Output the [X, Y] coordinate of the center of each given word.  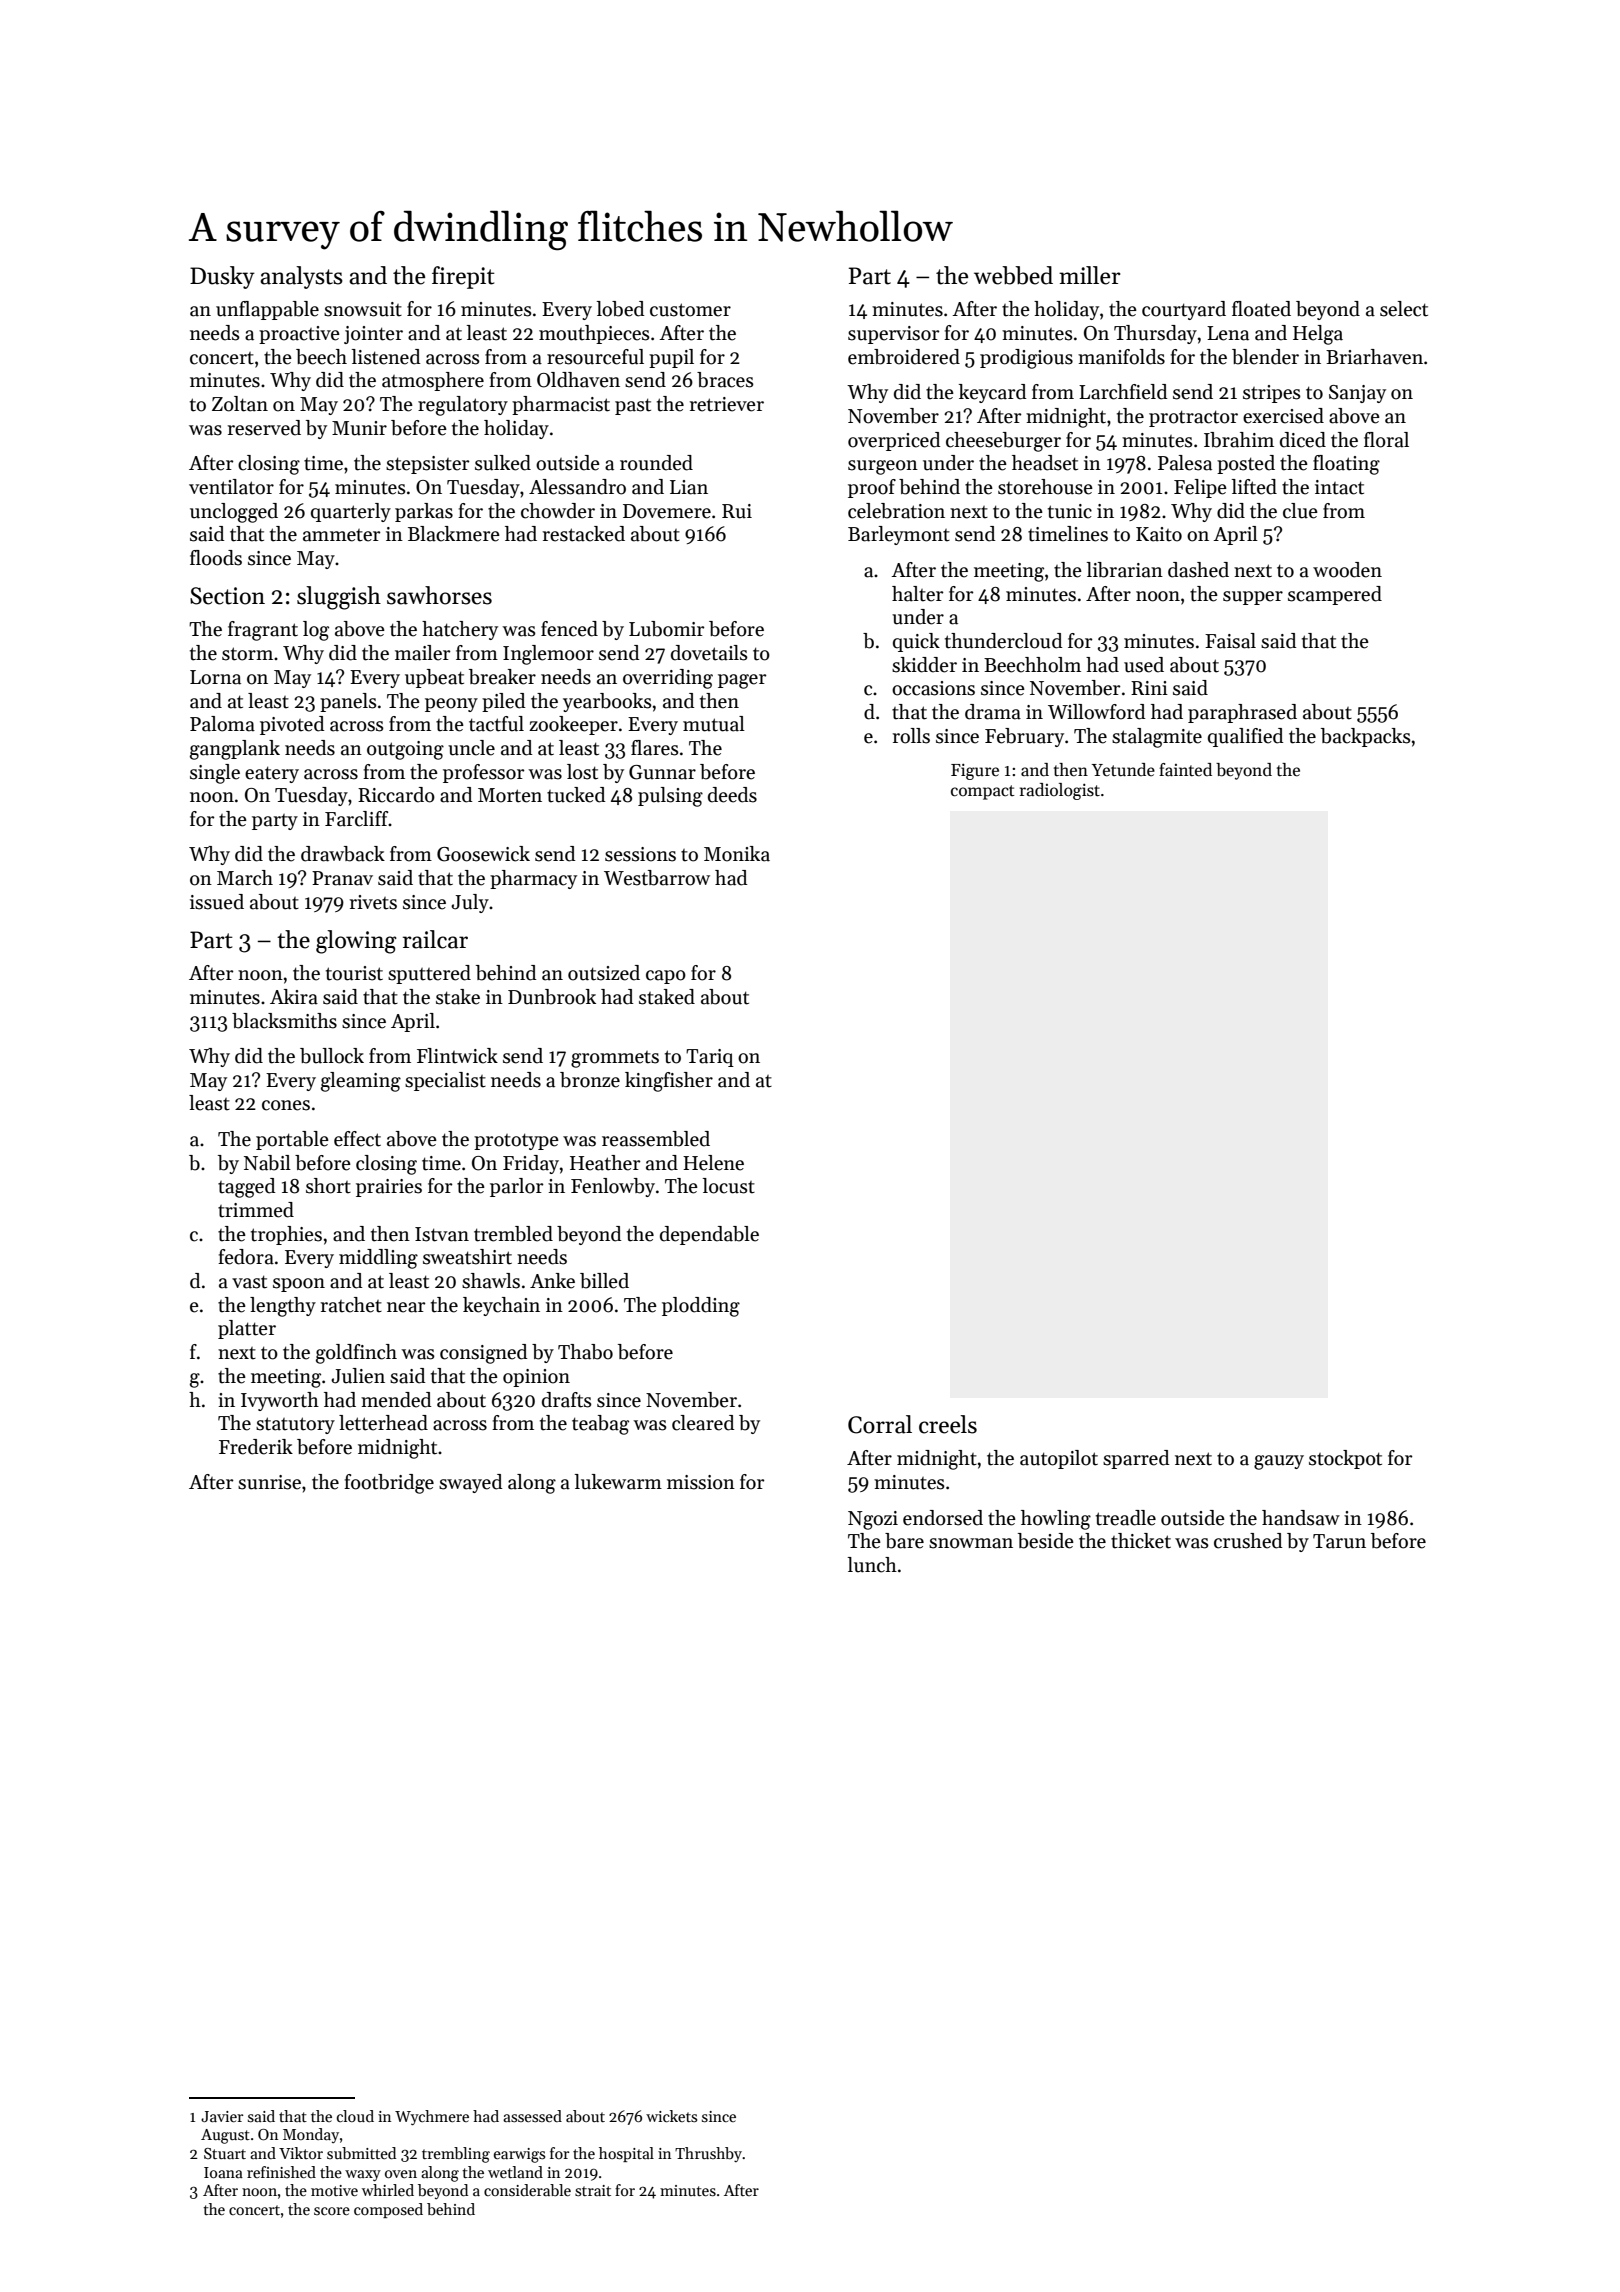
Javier [222, 2116]
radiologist [1060, 791]
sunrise [269, 1482]
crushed [1248, 1541]
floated [1261, 309]
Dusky [222, 277]
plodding [701, 1307]
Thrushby [709, 2154]
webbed [1013, 275]
